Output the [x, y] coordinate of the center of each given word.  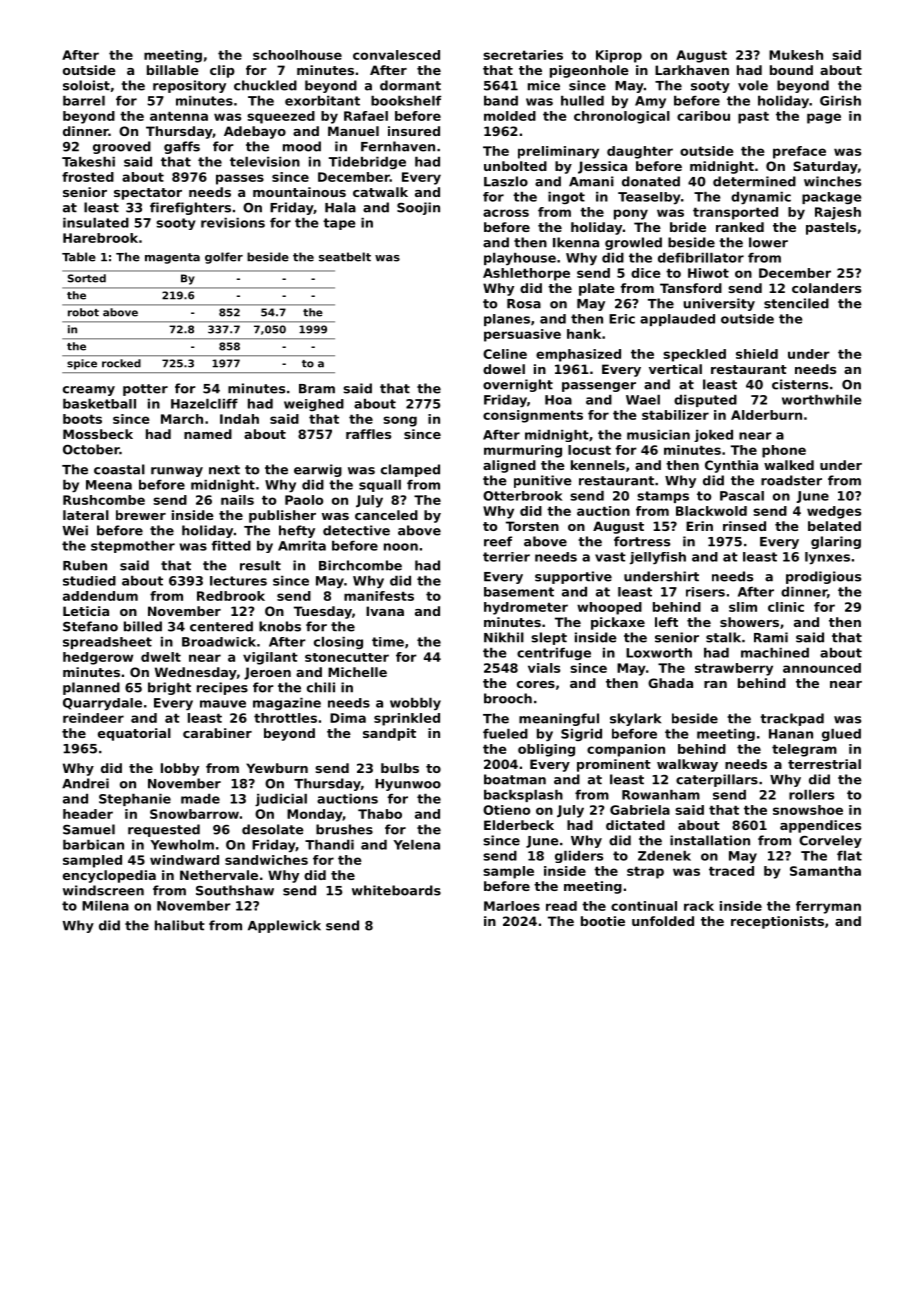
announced [822, 668]
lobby [180, 769]
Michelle [357, 672]
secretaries [523, 55]
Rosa [524, 304]
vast [610, 557]
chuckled [265, 85]
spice [82, 364]
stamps [663, 497]
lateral [86, 515]
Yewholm [182, 845]
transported [735, 213]
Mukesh [796, 55]
